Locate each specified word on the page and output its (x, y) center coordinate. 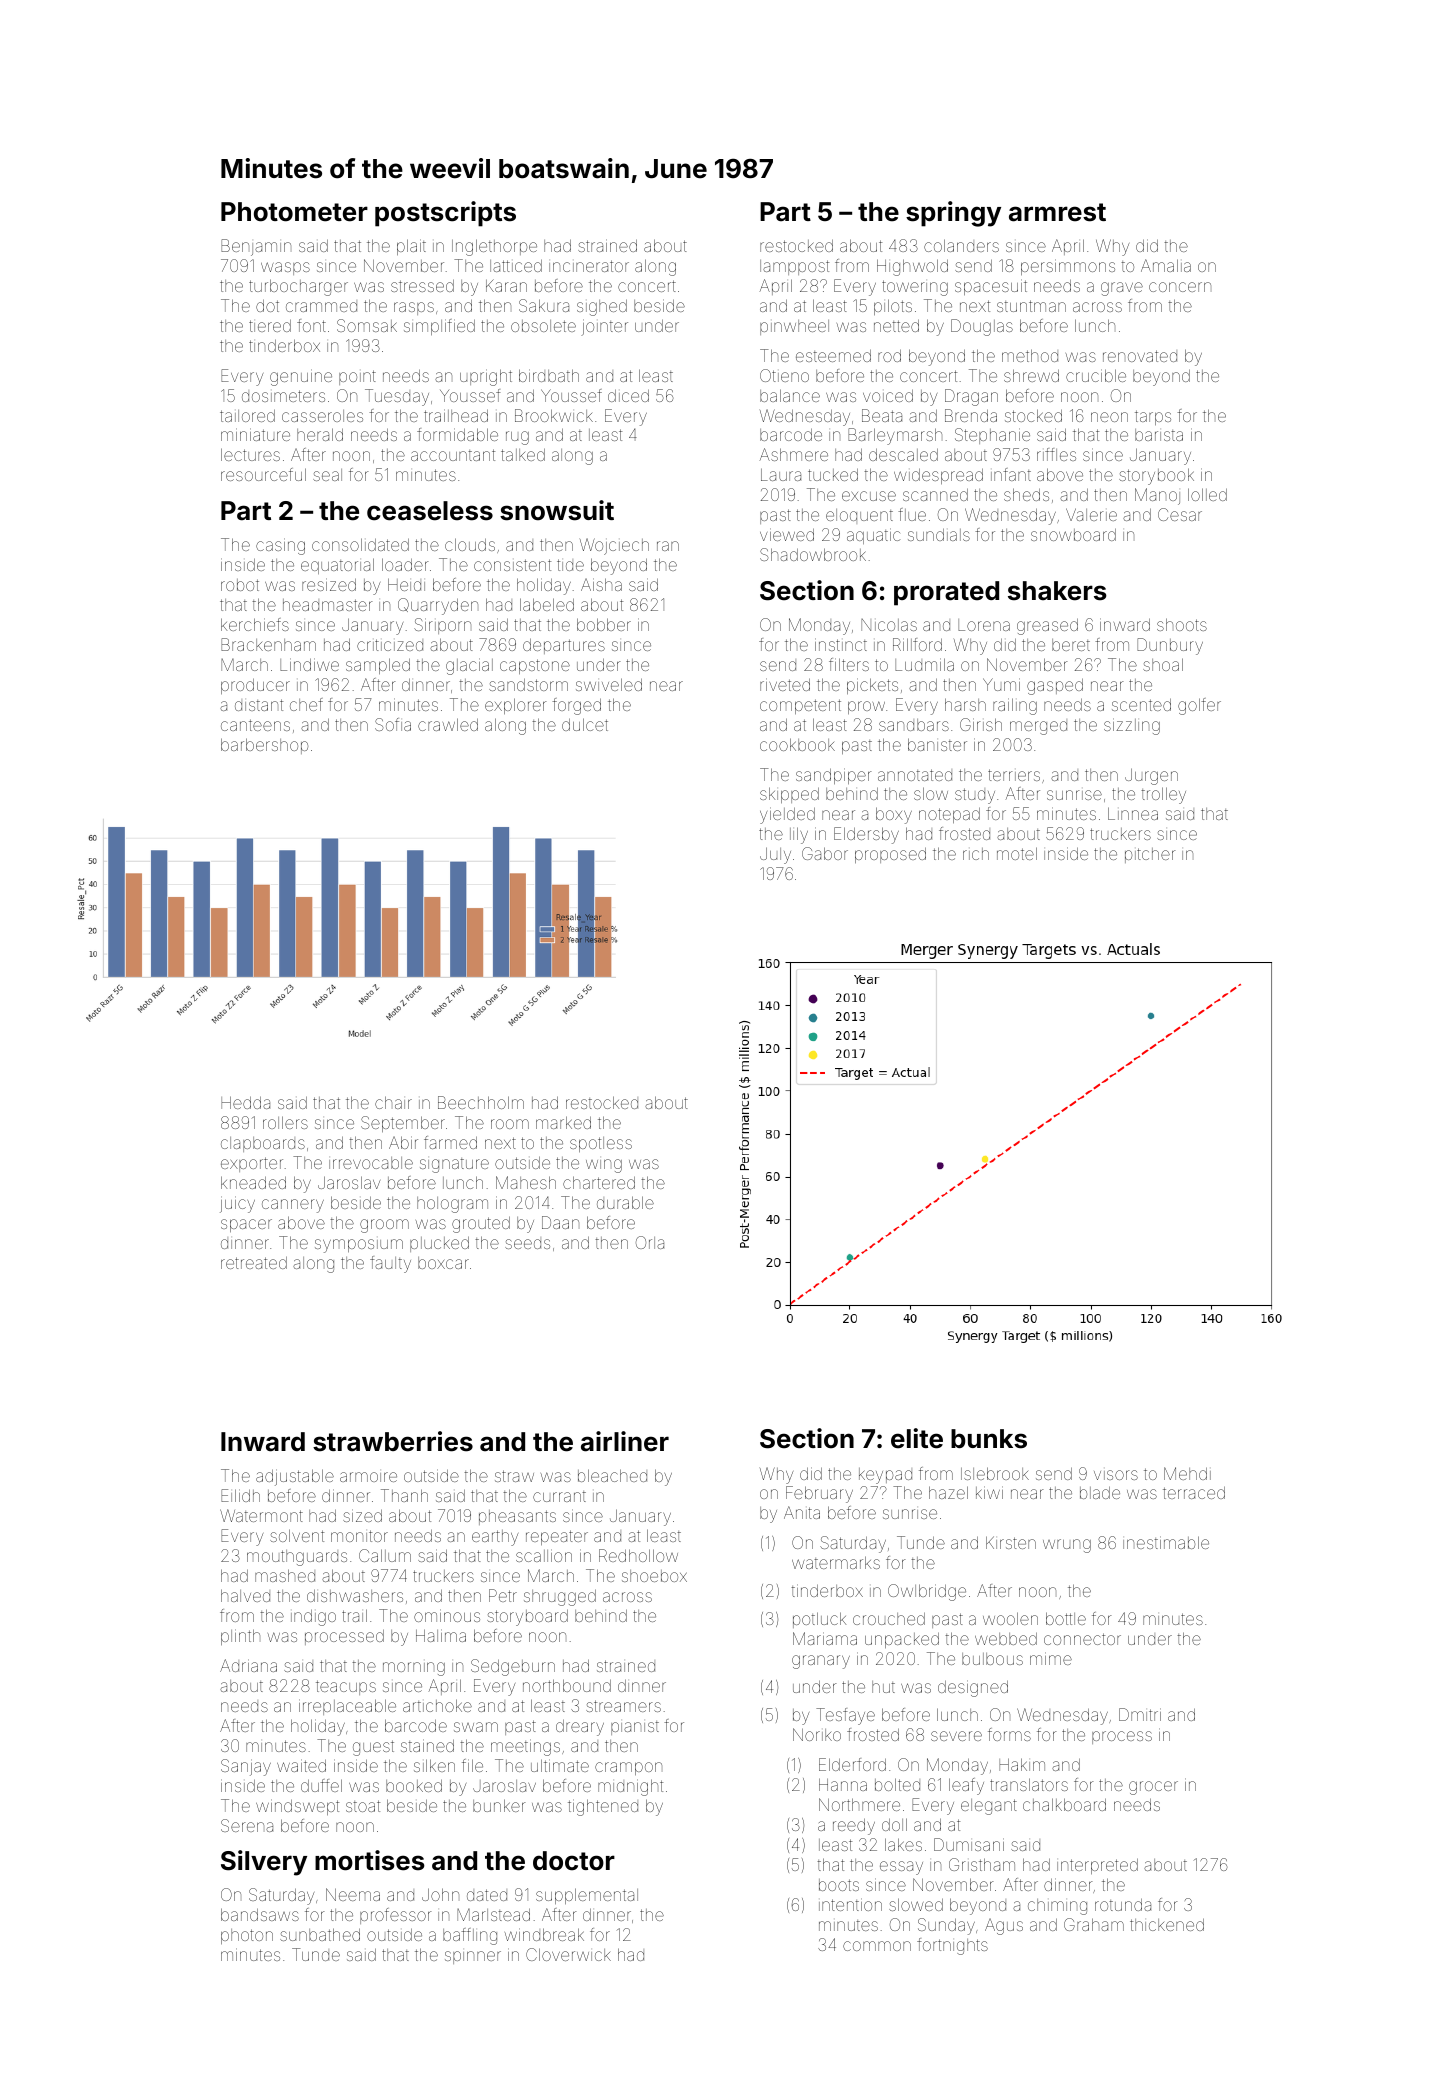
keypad (885, 1476)
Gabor (825, 853)
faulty (390, 1264)
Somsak (367, 325)
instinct (841, 644)
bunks (989, 1439)
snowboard (1073, 535)
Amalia (1166, 265)
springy (953, 214)
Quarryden (438, 606)
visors (1116, 1475)
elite (917, 1438)
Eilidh (240, 1495)
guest (373, 1748)
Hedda (245, 1102)
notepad (949, 815)
